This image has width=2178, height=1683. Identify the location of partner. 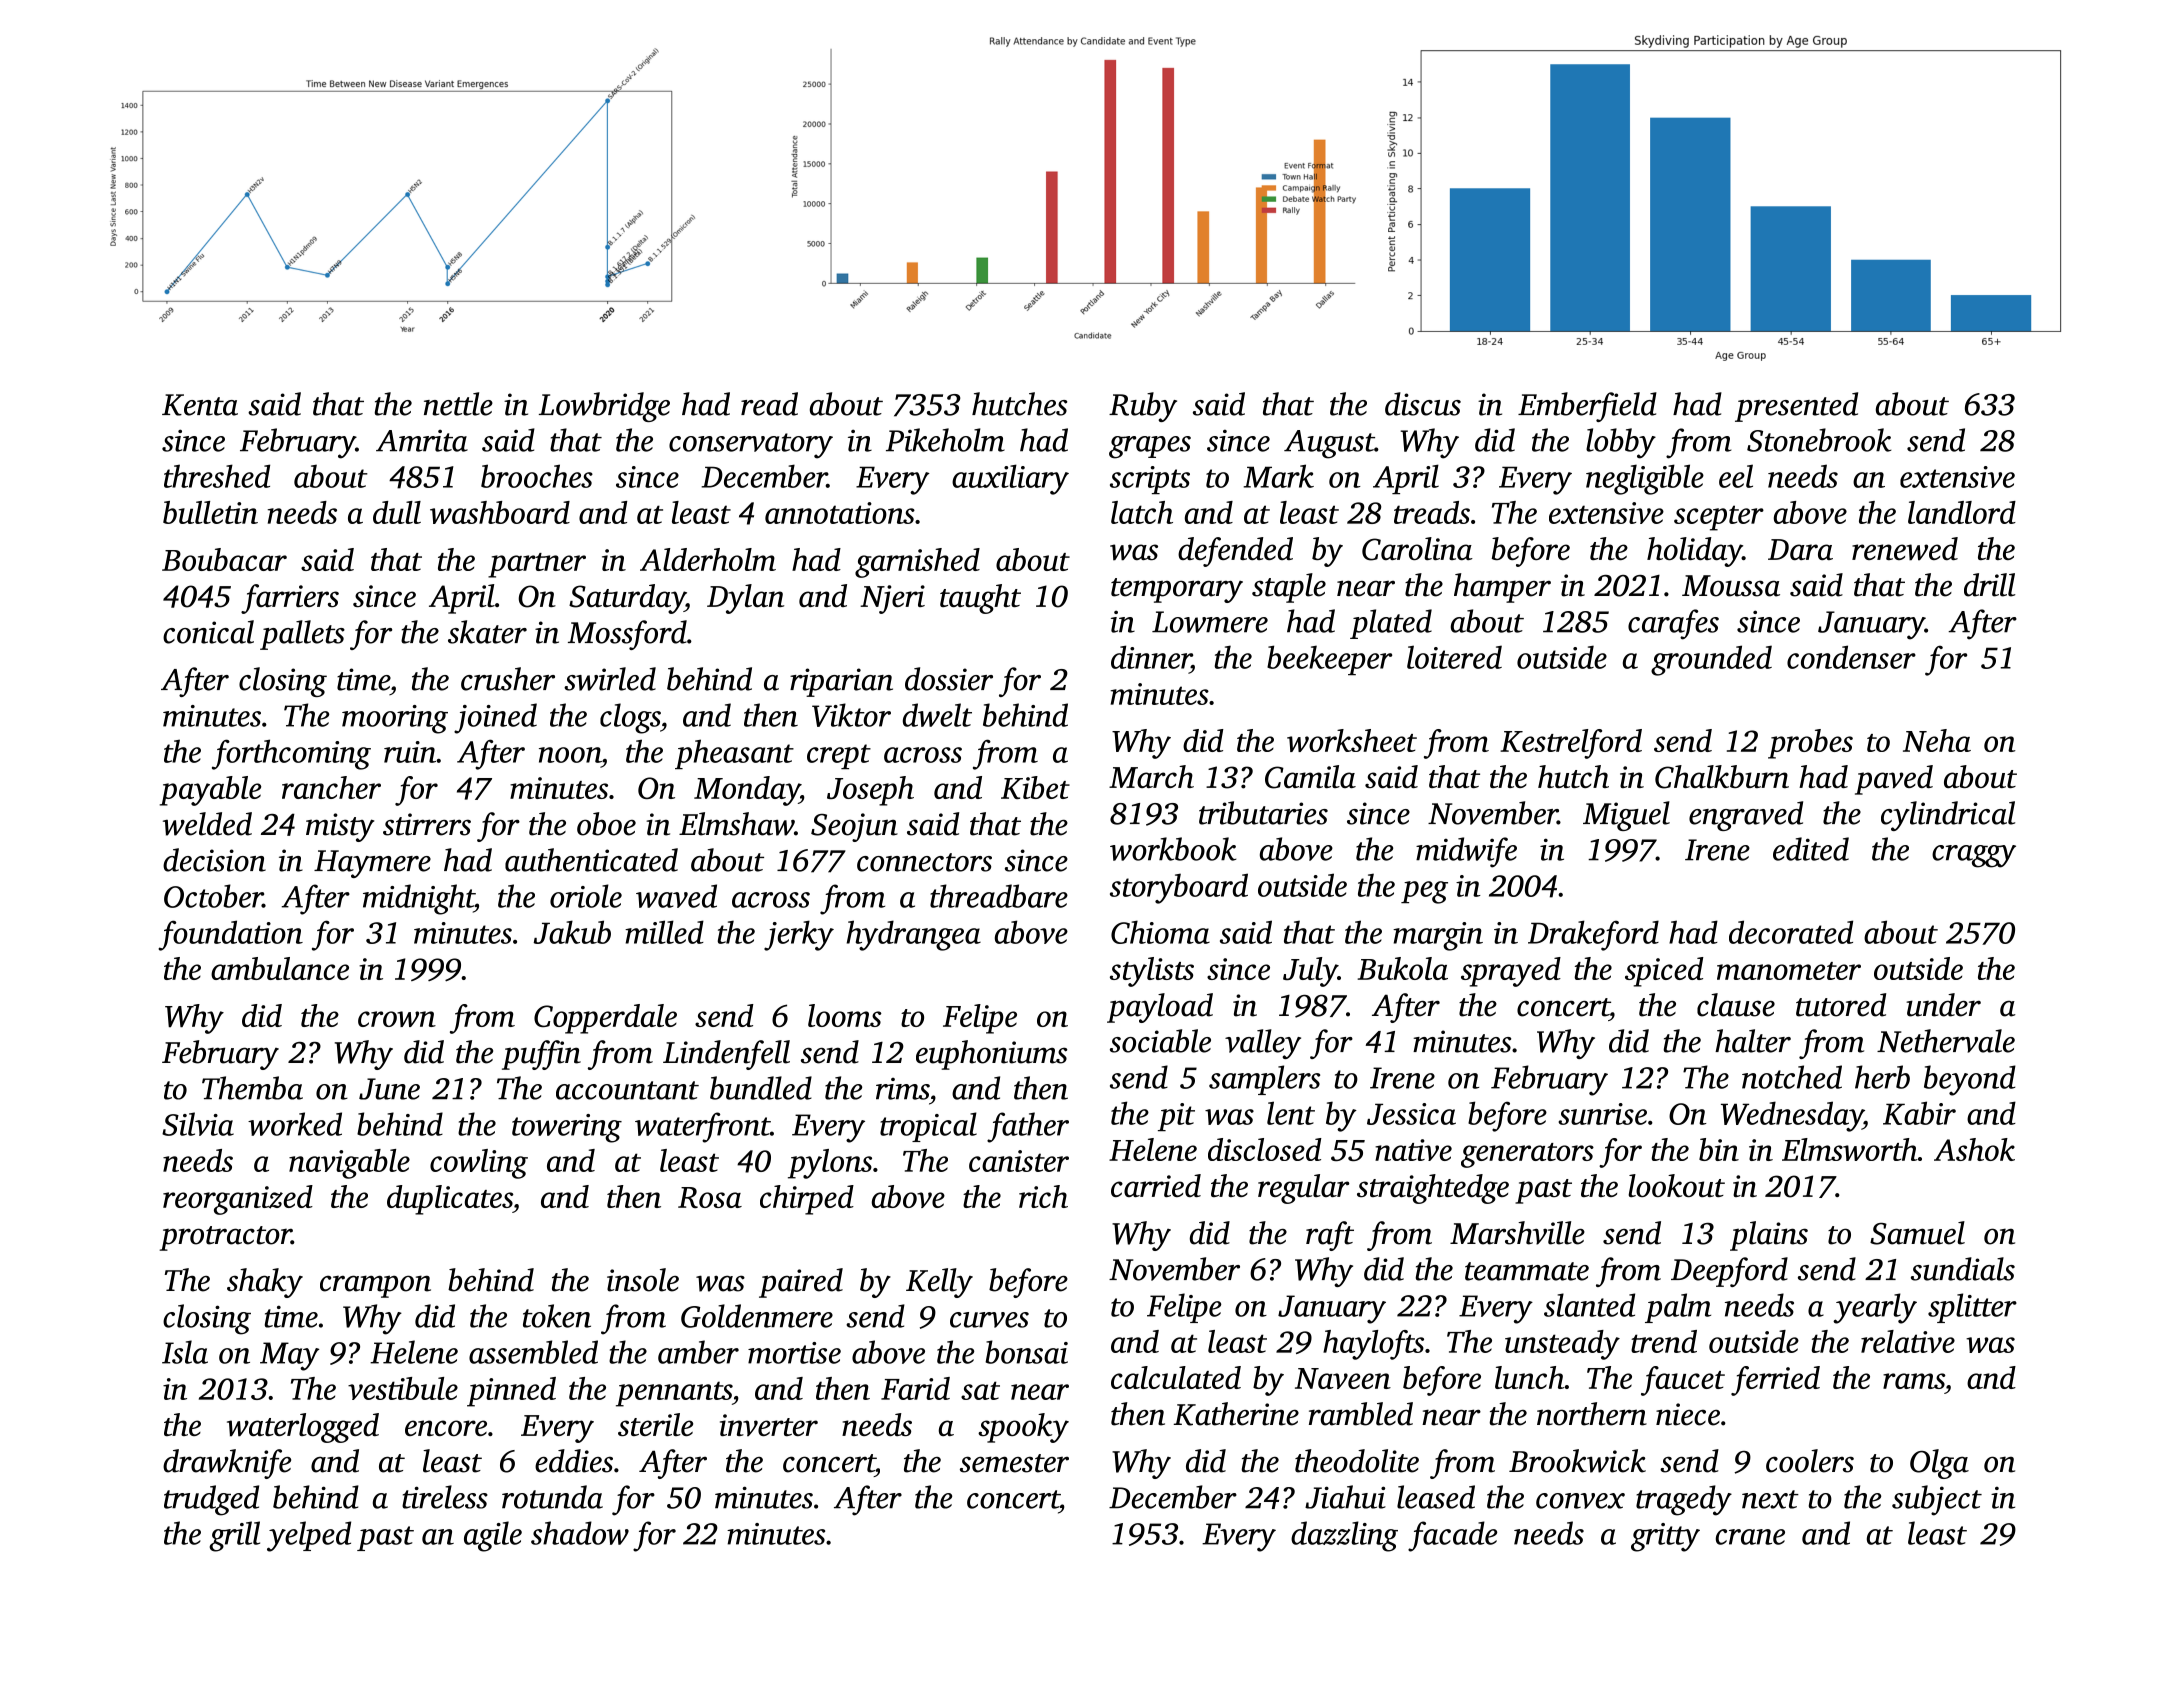
(537, 565).
